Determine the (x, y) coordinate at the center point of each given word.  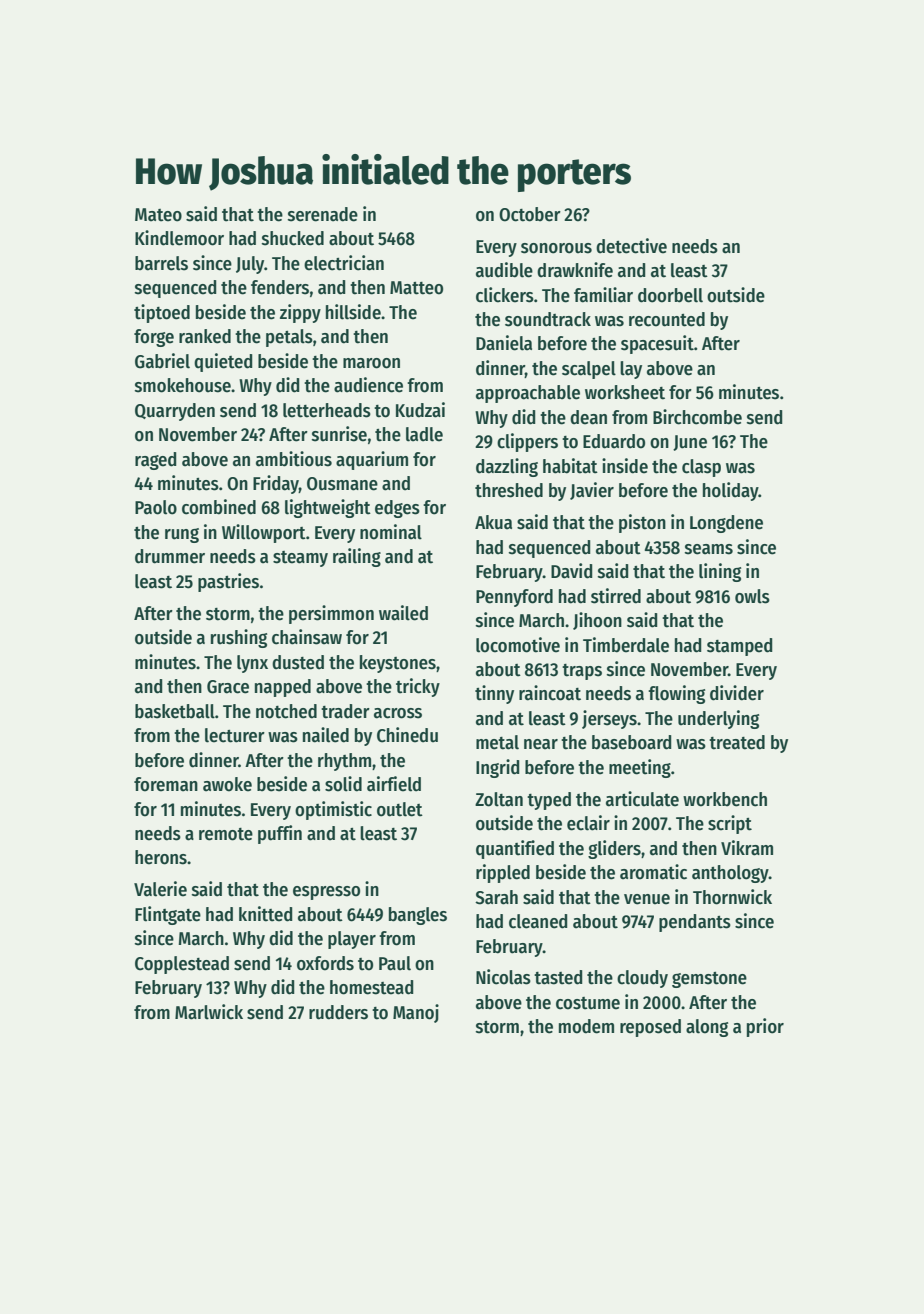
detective (631, 246)
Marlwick (209, 1012)
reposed (650, 1028)
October (530, 214)
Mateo (158, 215)
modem (586, 1026)
